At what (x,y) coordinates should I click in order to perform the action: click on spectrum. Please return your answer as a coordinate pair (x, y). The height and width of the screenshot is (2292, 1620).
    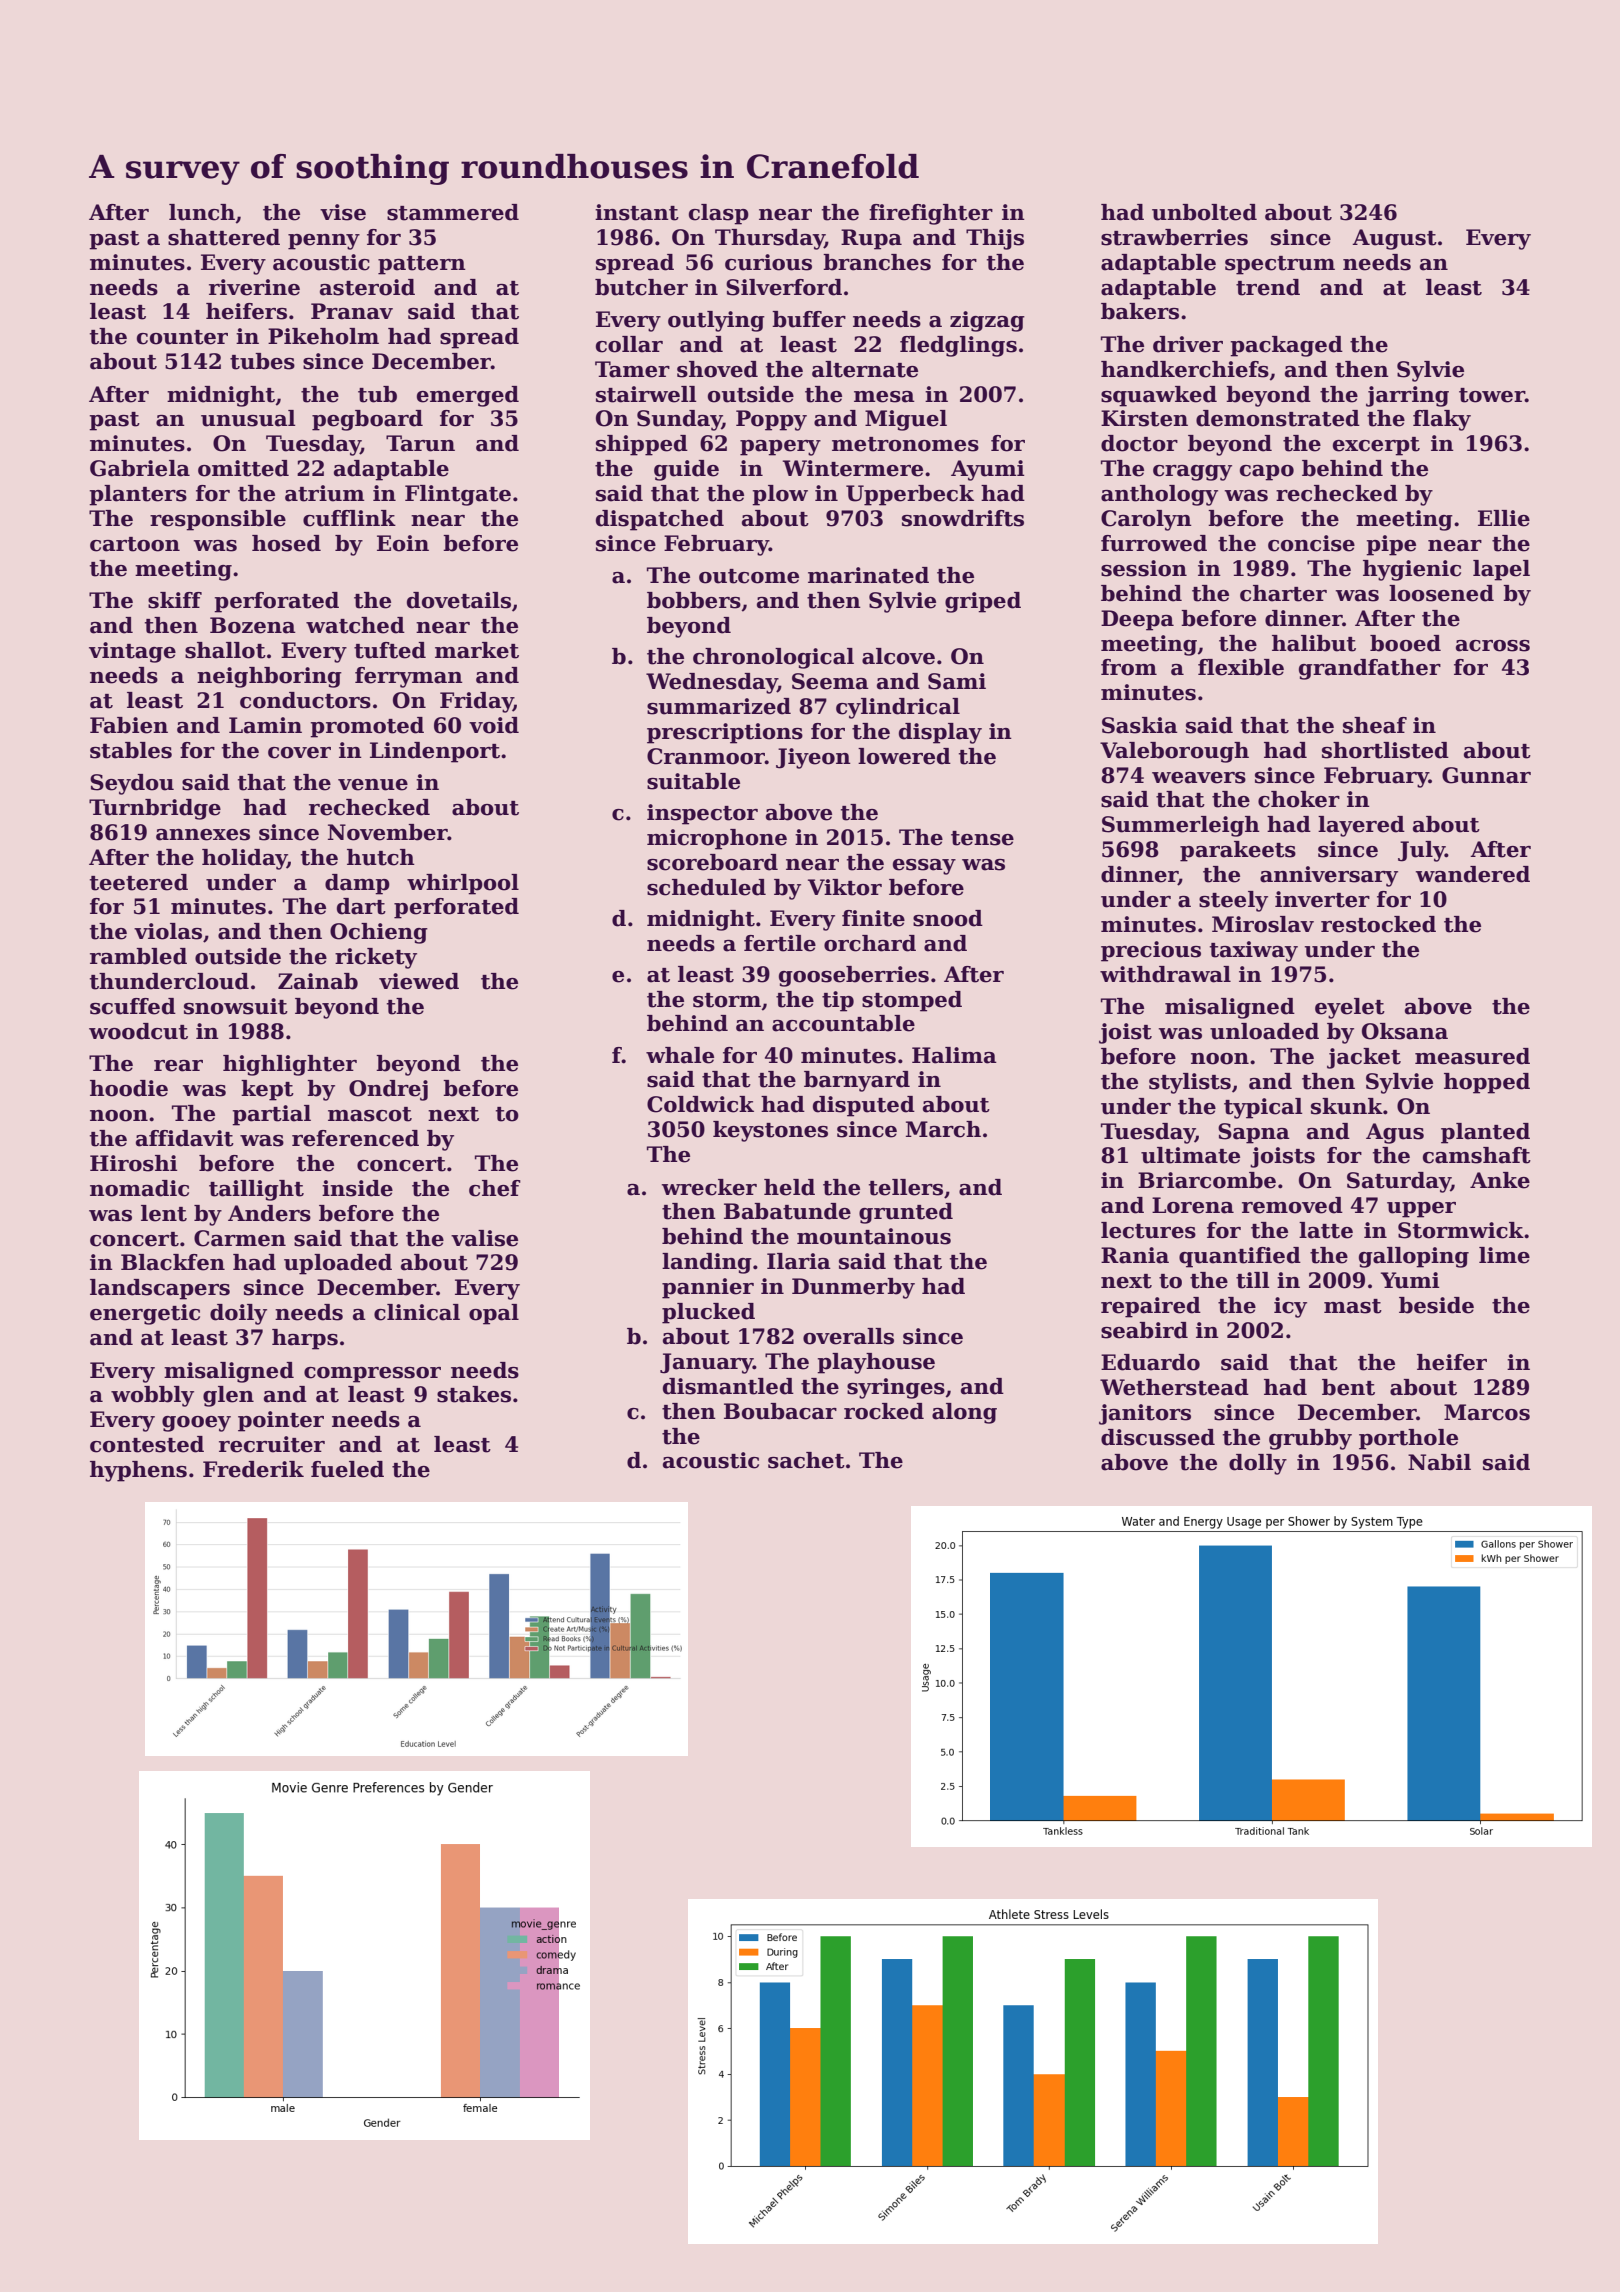
    Looking at the image, I should click on (1280, 265).
